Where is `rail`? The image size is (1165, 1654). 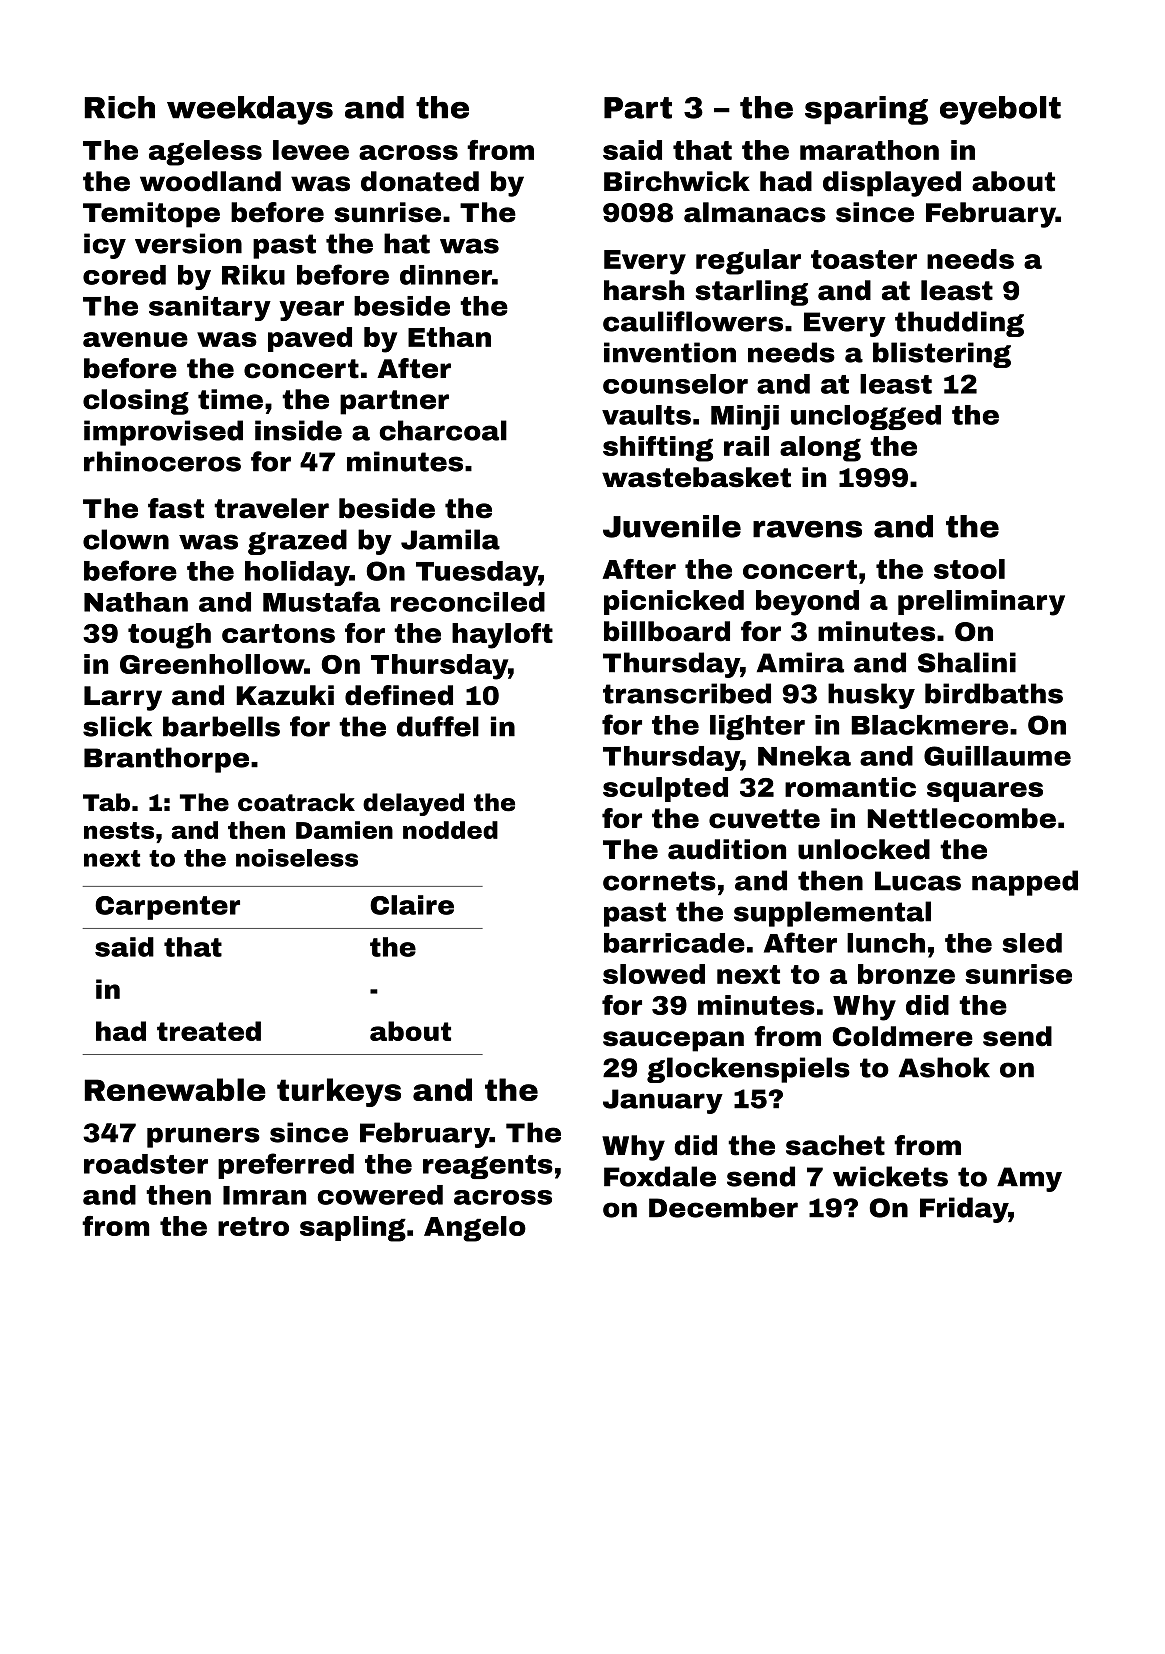 rail is located at coordinates (746, 446).
